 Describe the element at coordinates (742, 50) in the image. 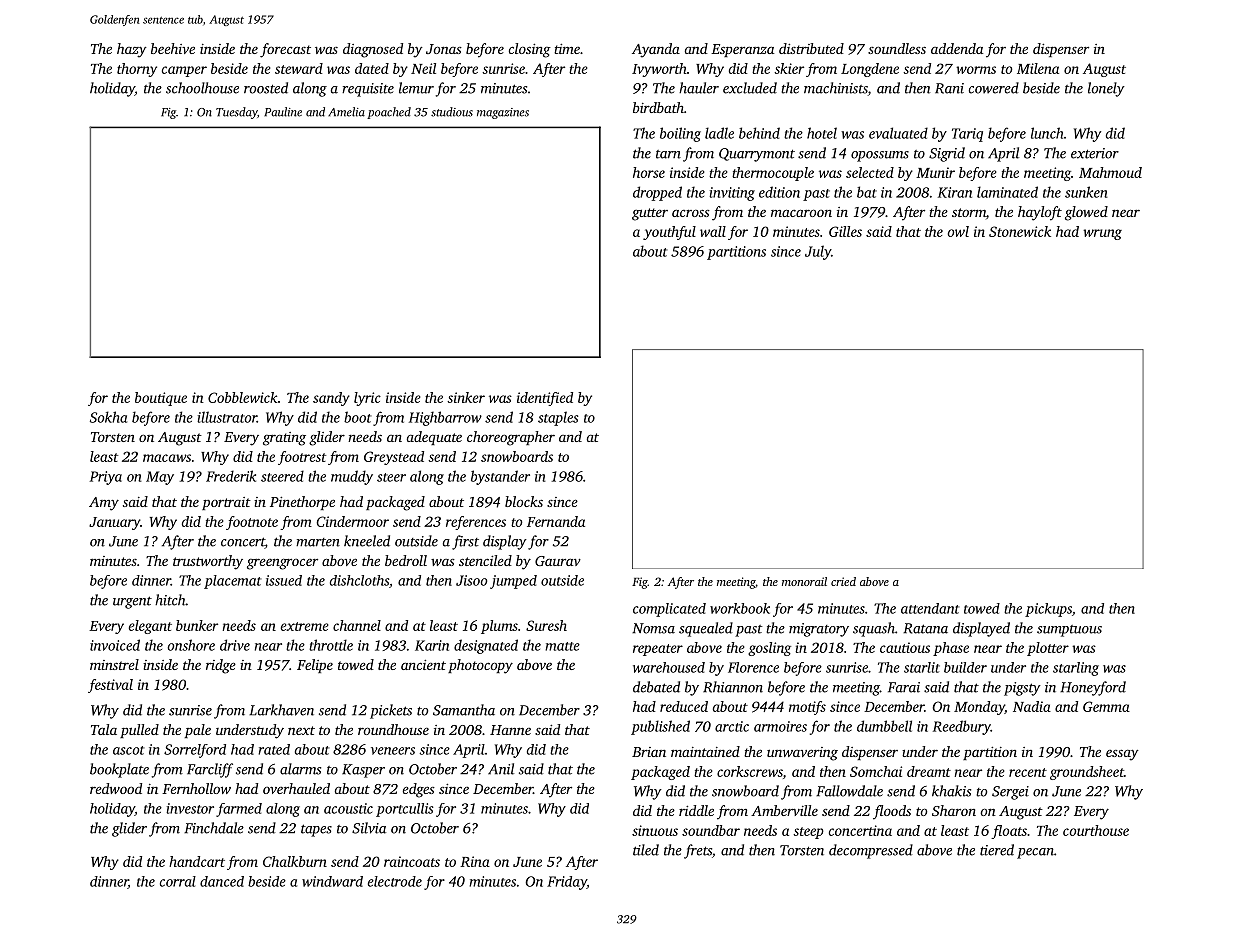

I see `Esperanza` at that location.
